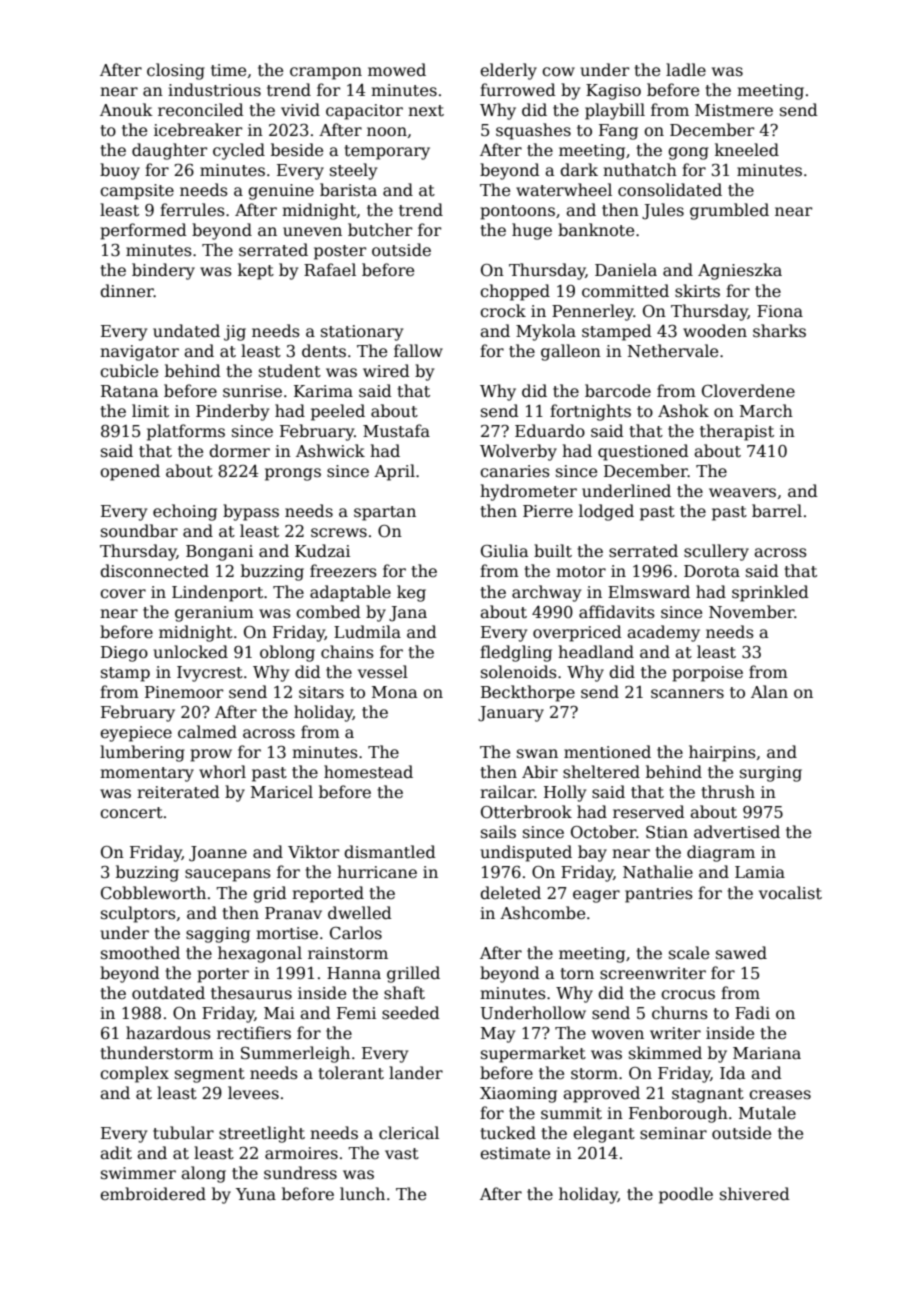  Describe the element at coordinates (390, 852) in the image. I see `dismantled` at that location.
